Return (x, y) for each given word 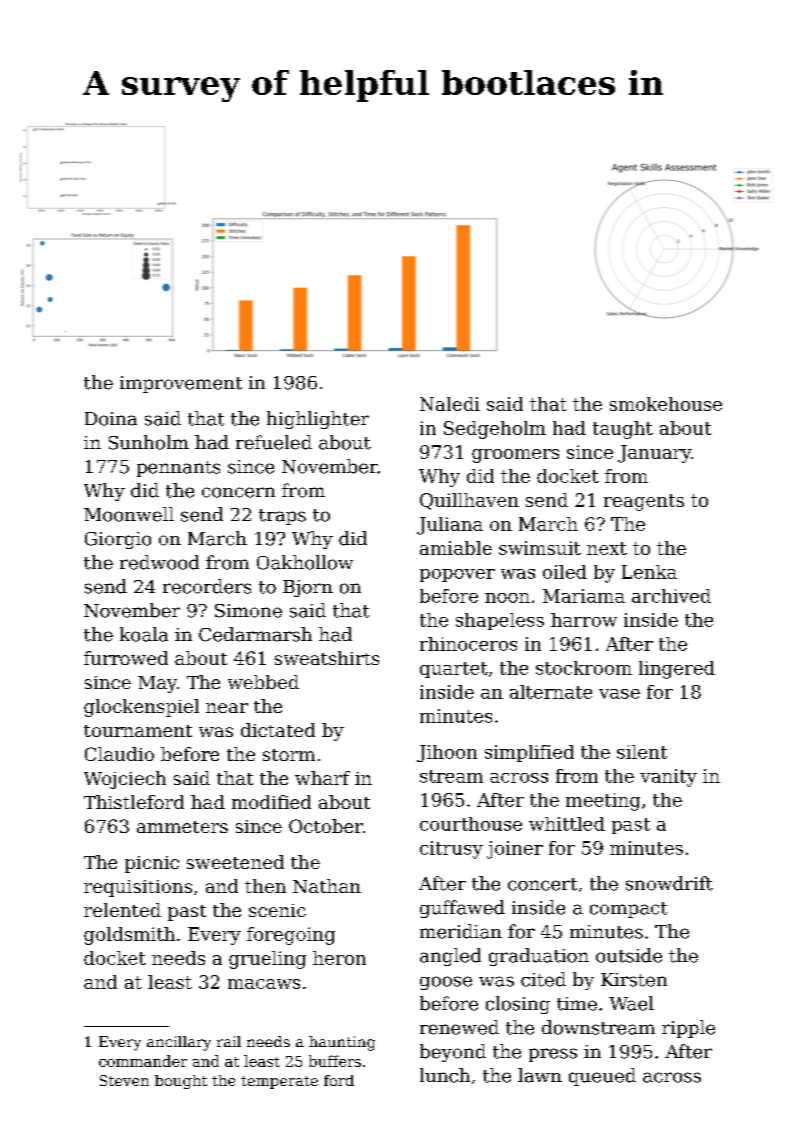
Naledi (450, 404)
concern (238, 492)
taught (623, 430)
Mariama (584, 596)
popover (457, 575)
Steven (124, 1080)
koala (144, 634)
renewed (459, 1027)
